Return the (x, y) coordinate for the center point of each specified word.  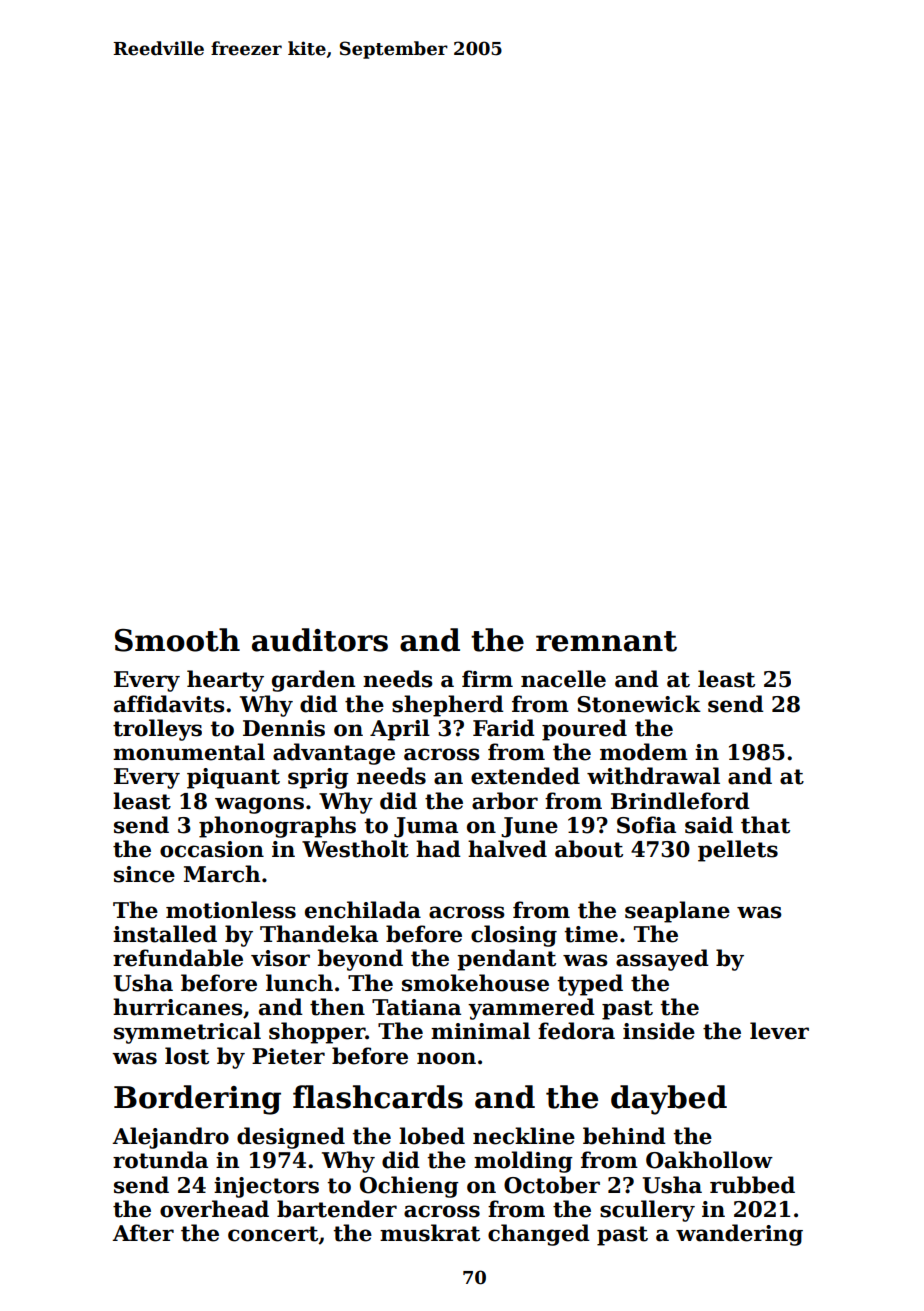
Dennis (284, 728)
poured (584, 730)
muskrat (430, 1233)
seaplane (677, 912)
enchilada (363, 910)
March (222, 874)
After (143, 1233)
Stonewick (639, 704)
